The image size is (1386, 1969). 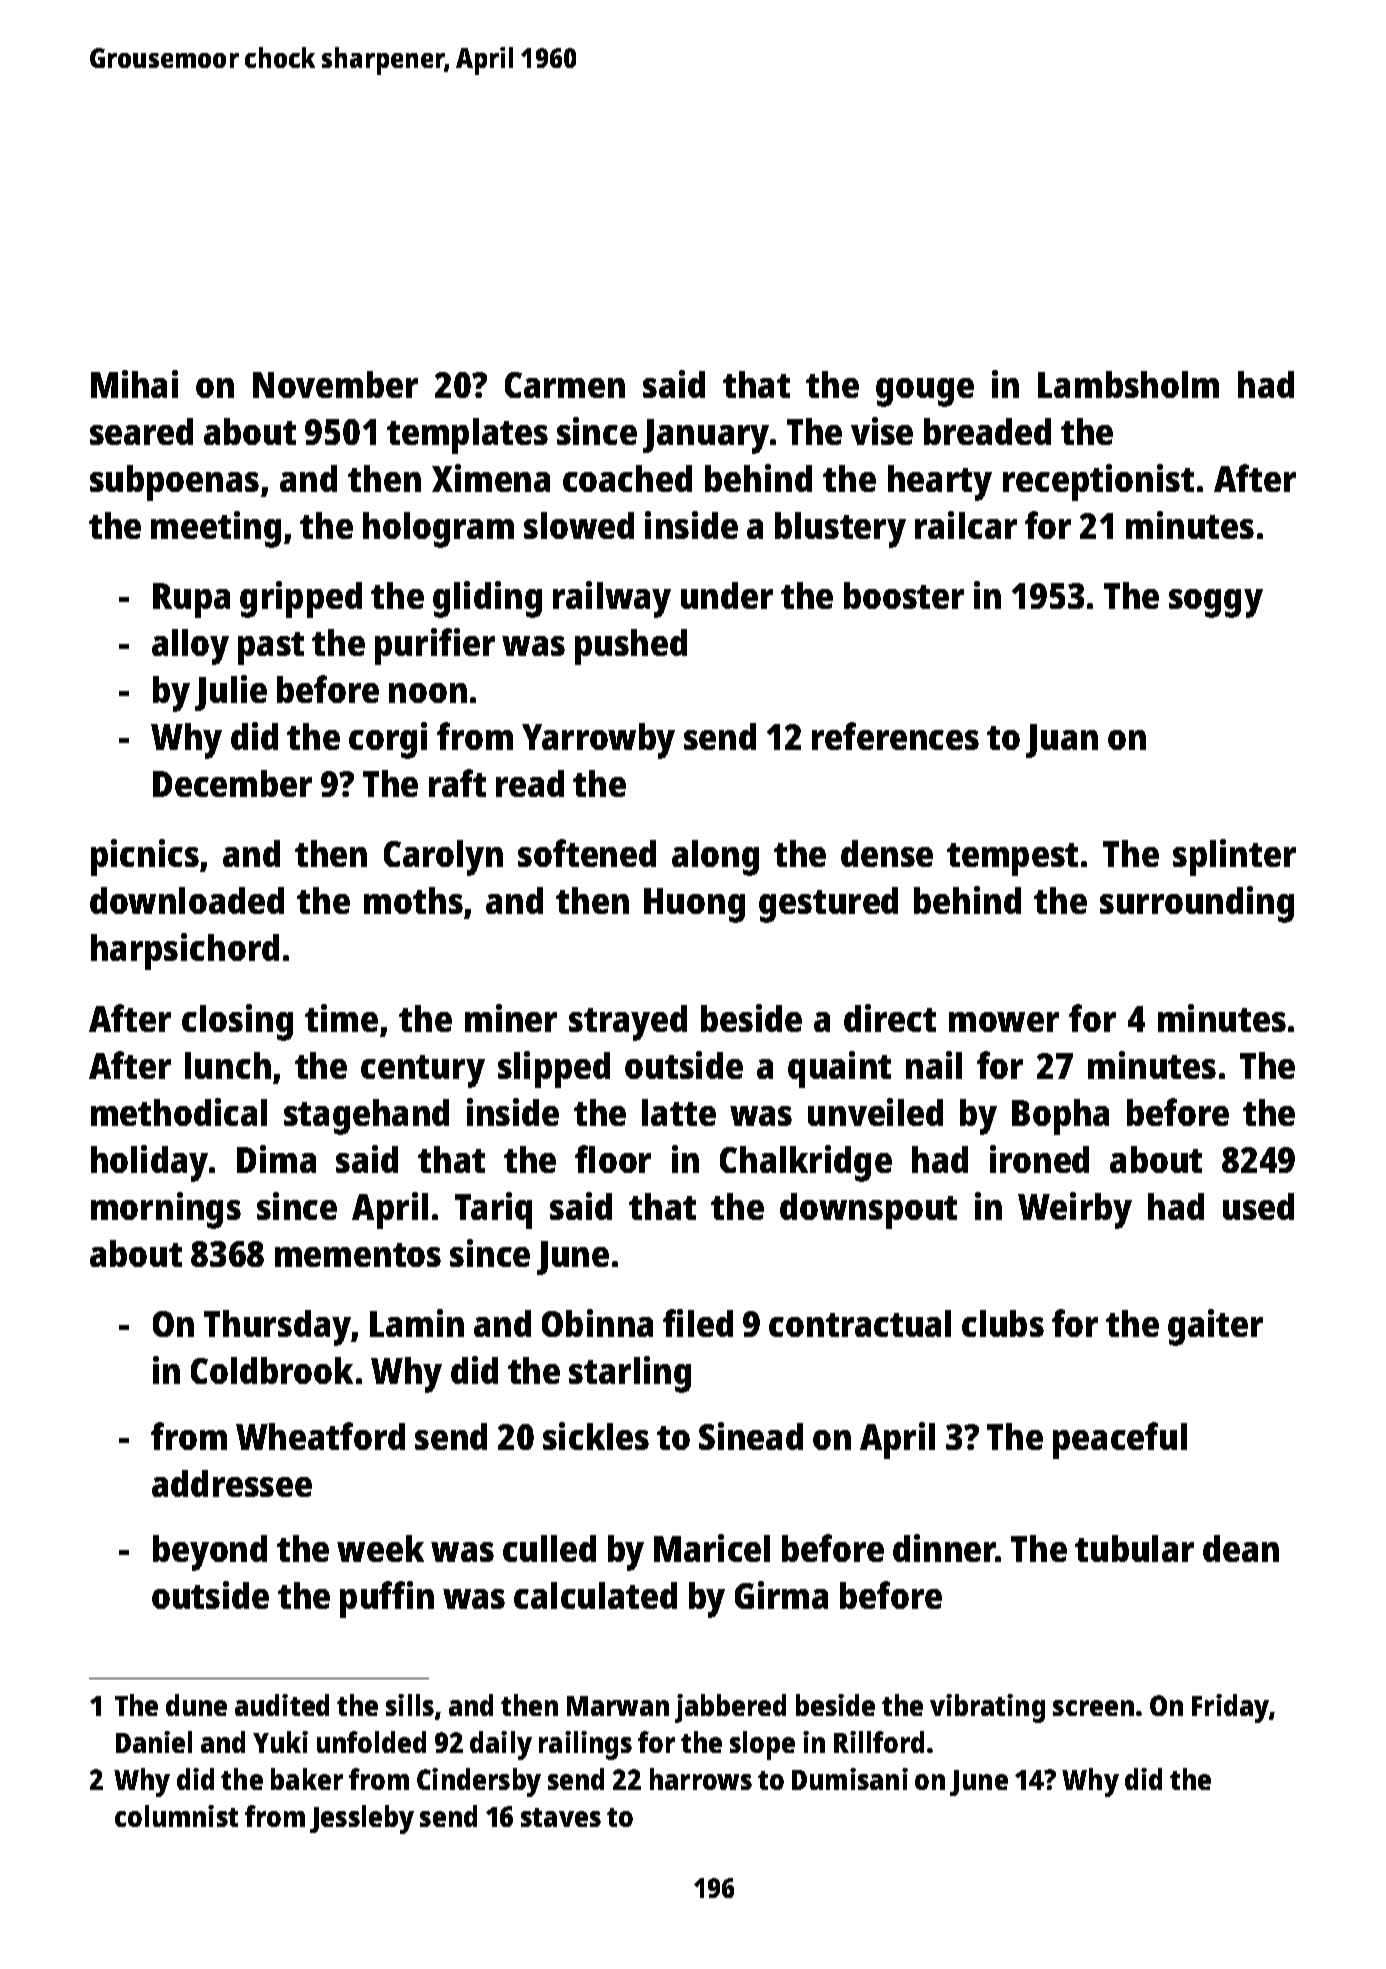 I want to click on quaint, so click(x=839, y=1069).
